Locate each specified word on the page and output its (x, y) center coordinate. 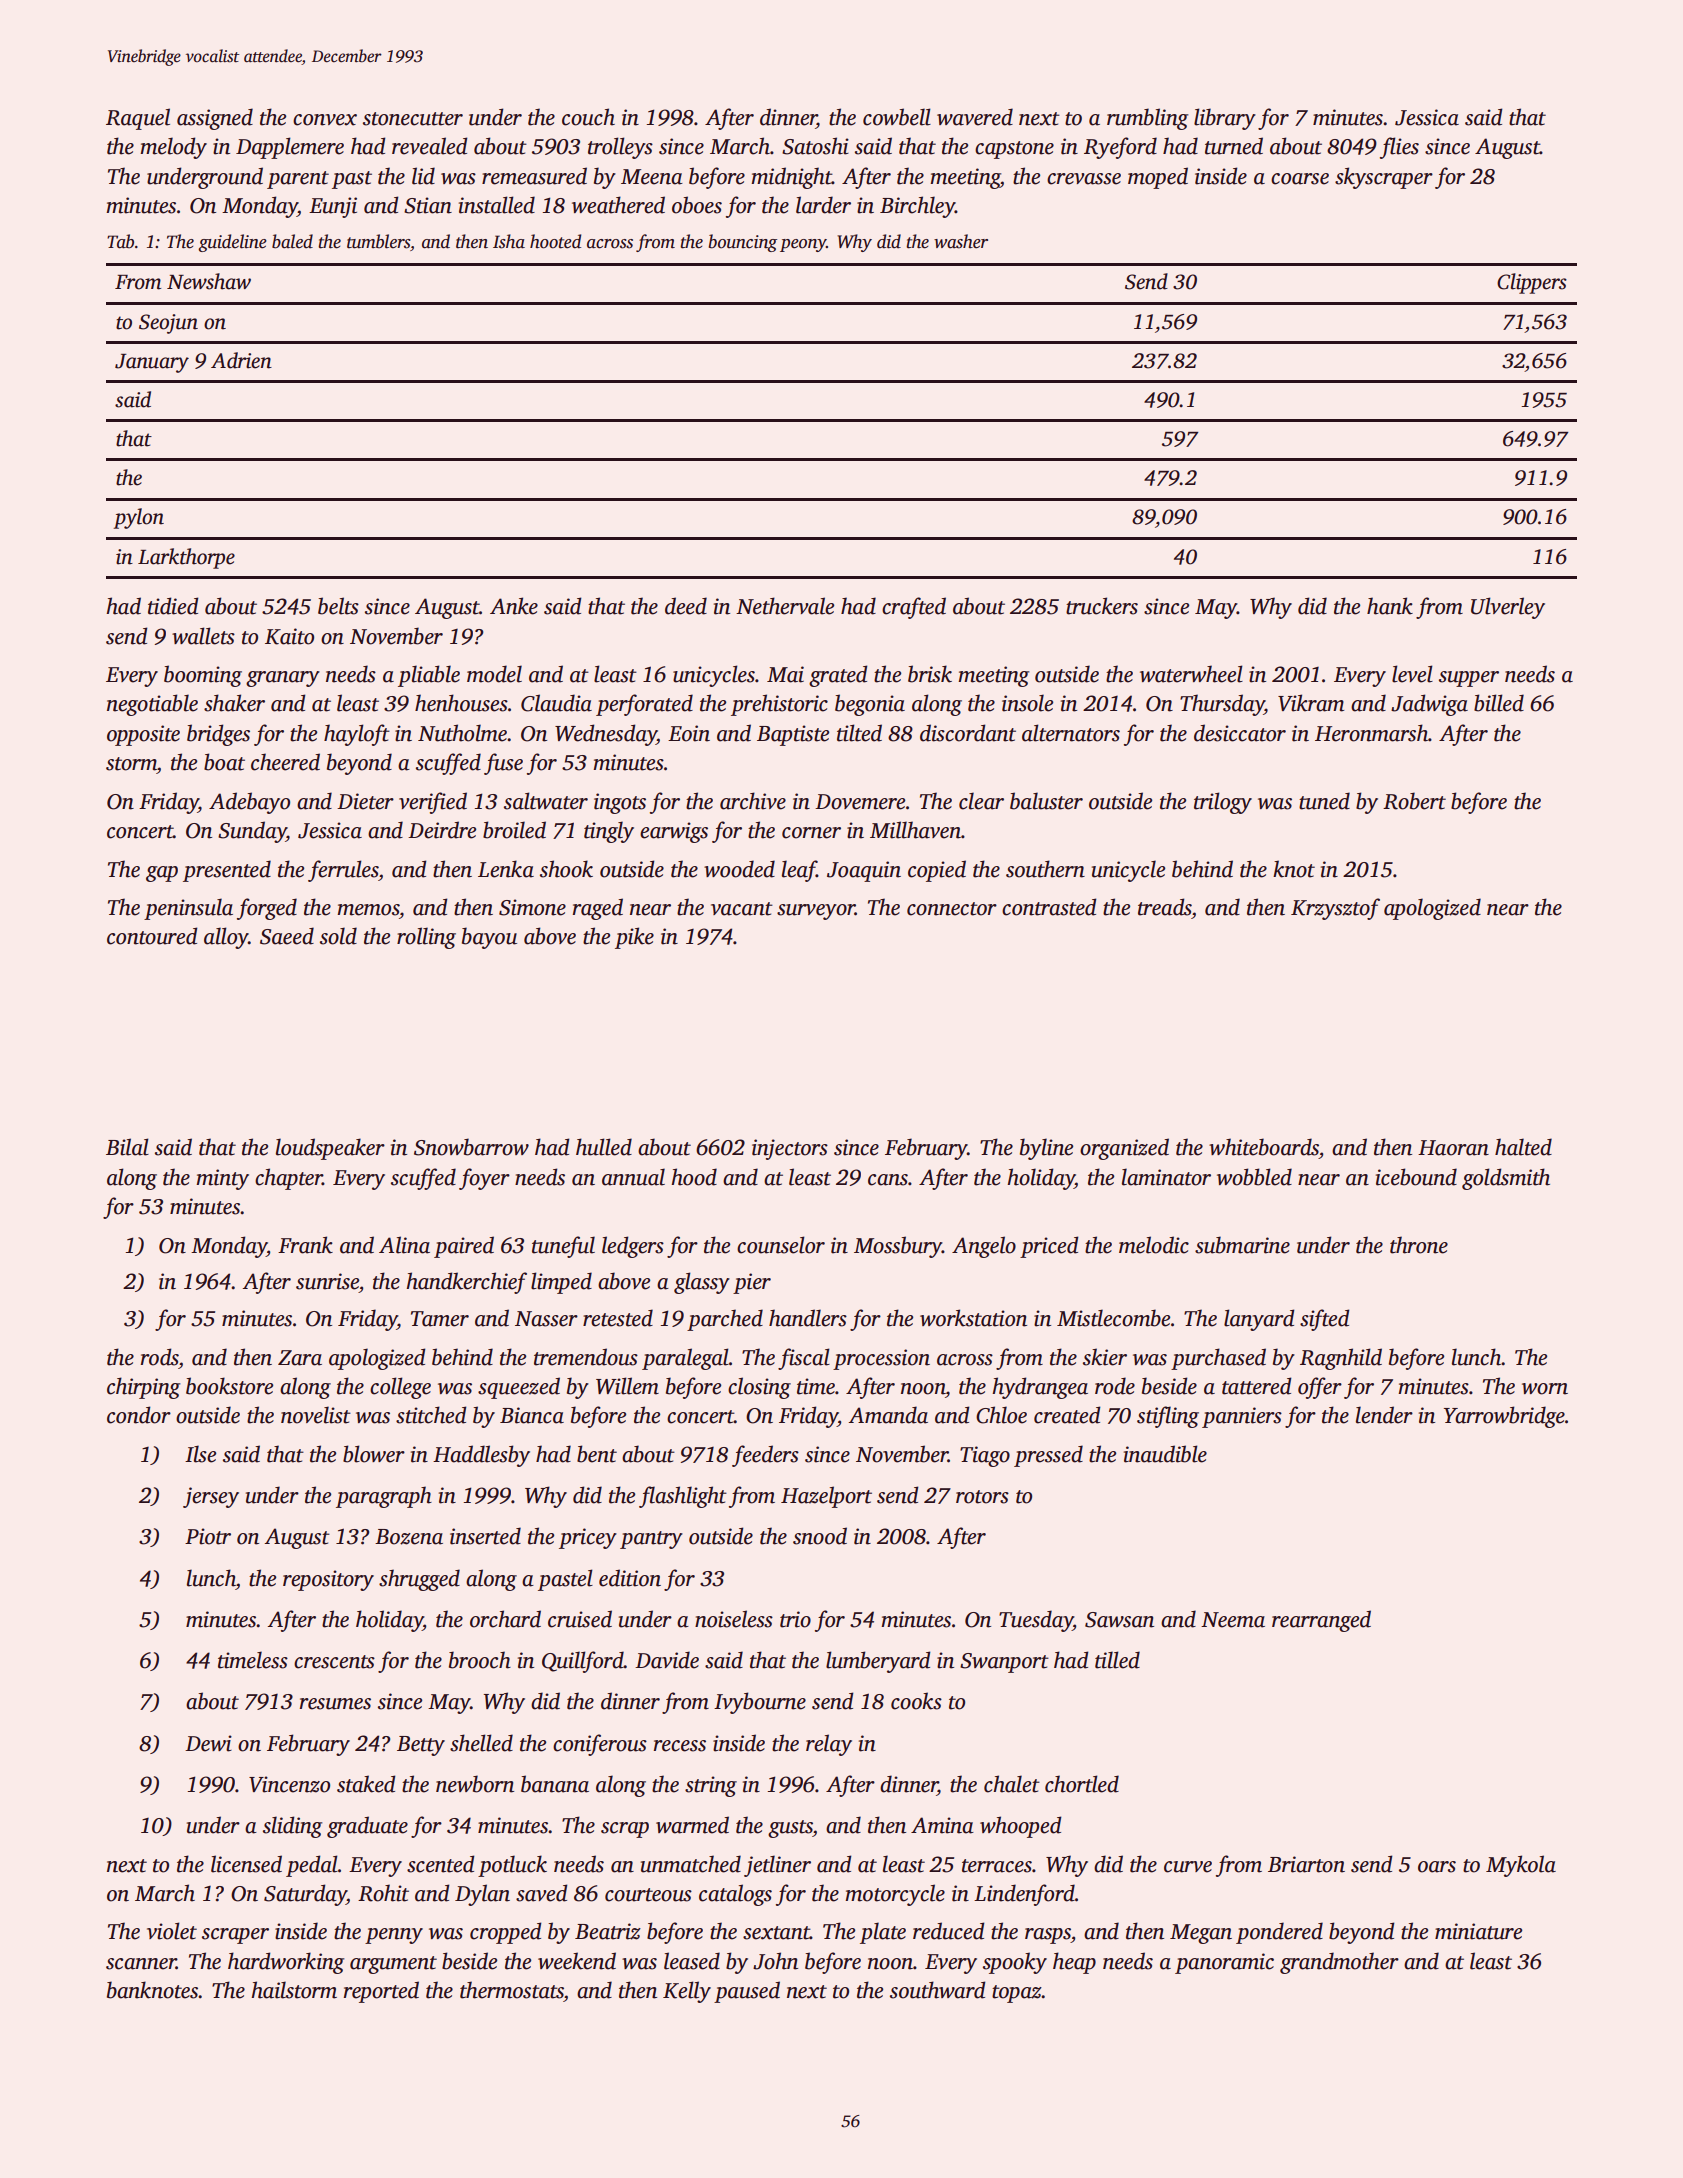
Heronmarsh (1371, 733)
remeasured (534, 176)
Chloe (1001, 1415)
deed (686, 606)
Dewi (208, 1743)
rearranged (1321, 1621)
